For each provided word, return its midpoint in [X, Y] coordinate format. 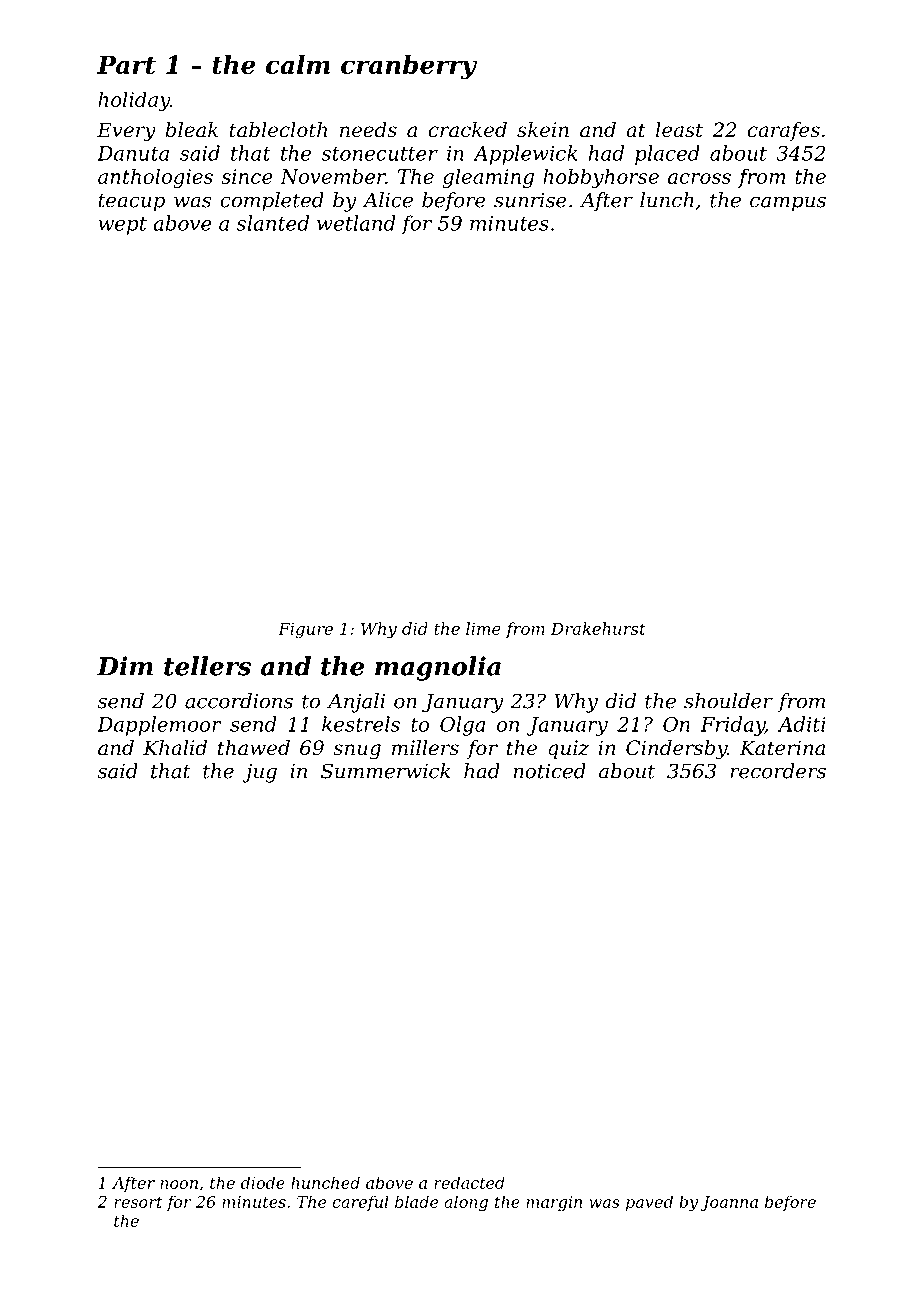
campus [788, 204]
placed [667, 155]
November [333, 176]
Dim [125, 666]
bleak [191, 130]
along [466, 1203]
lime [483, 628]
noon [179, 1184]
